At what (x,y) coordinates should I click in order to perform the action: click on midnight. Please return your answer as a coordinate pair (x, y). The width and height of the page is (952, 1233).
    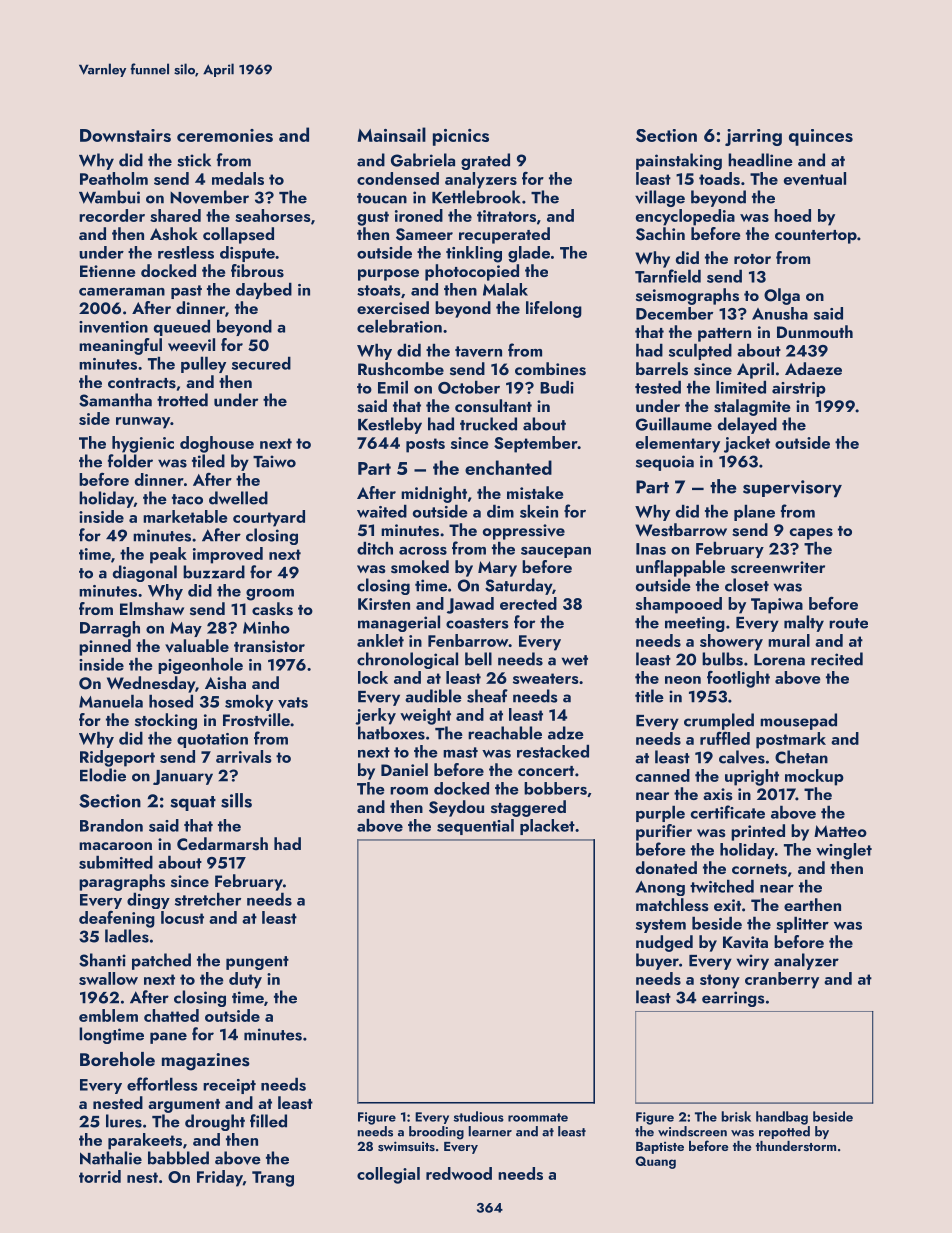
    Looking at the image, I should click on (434, 494).
